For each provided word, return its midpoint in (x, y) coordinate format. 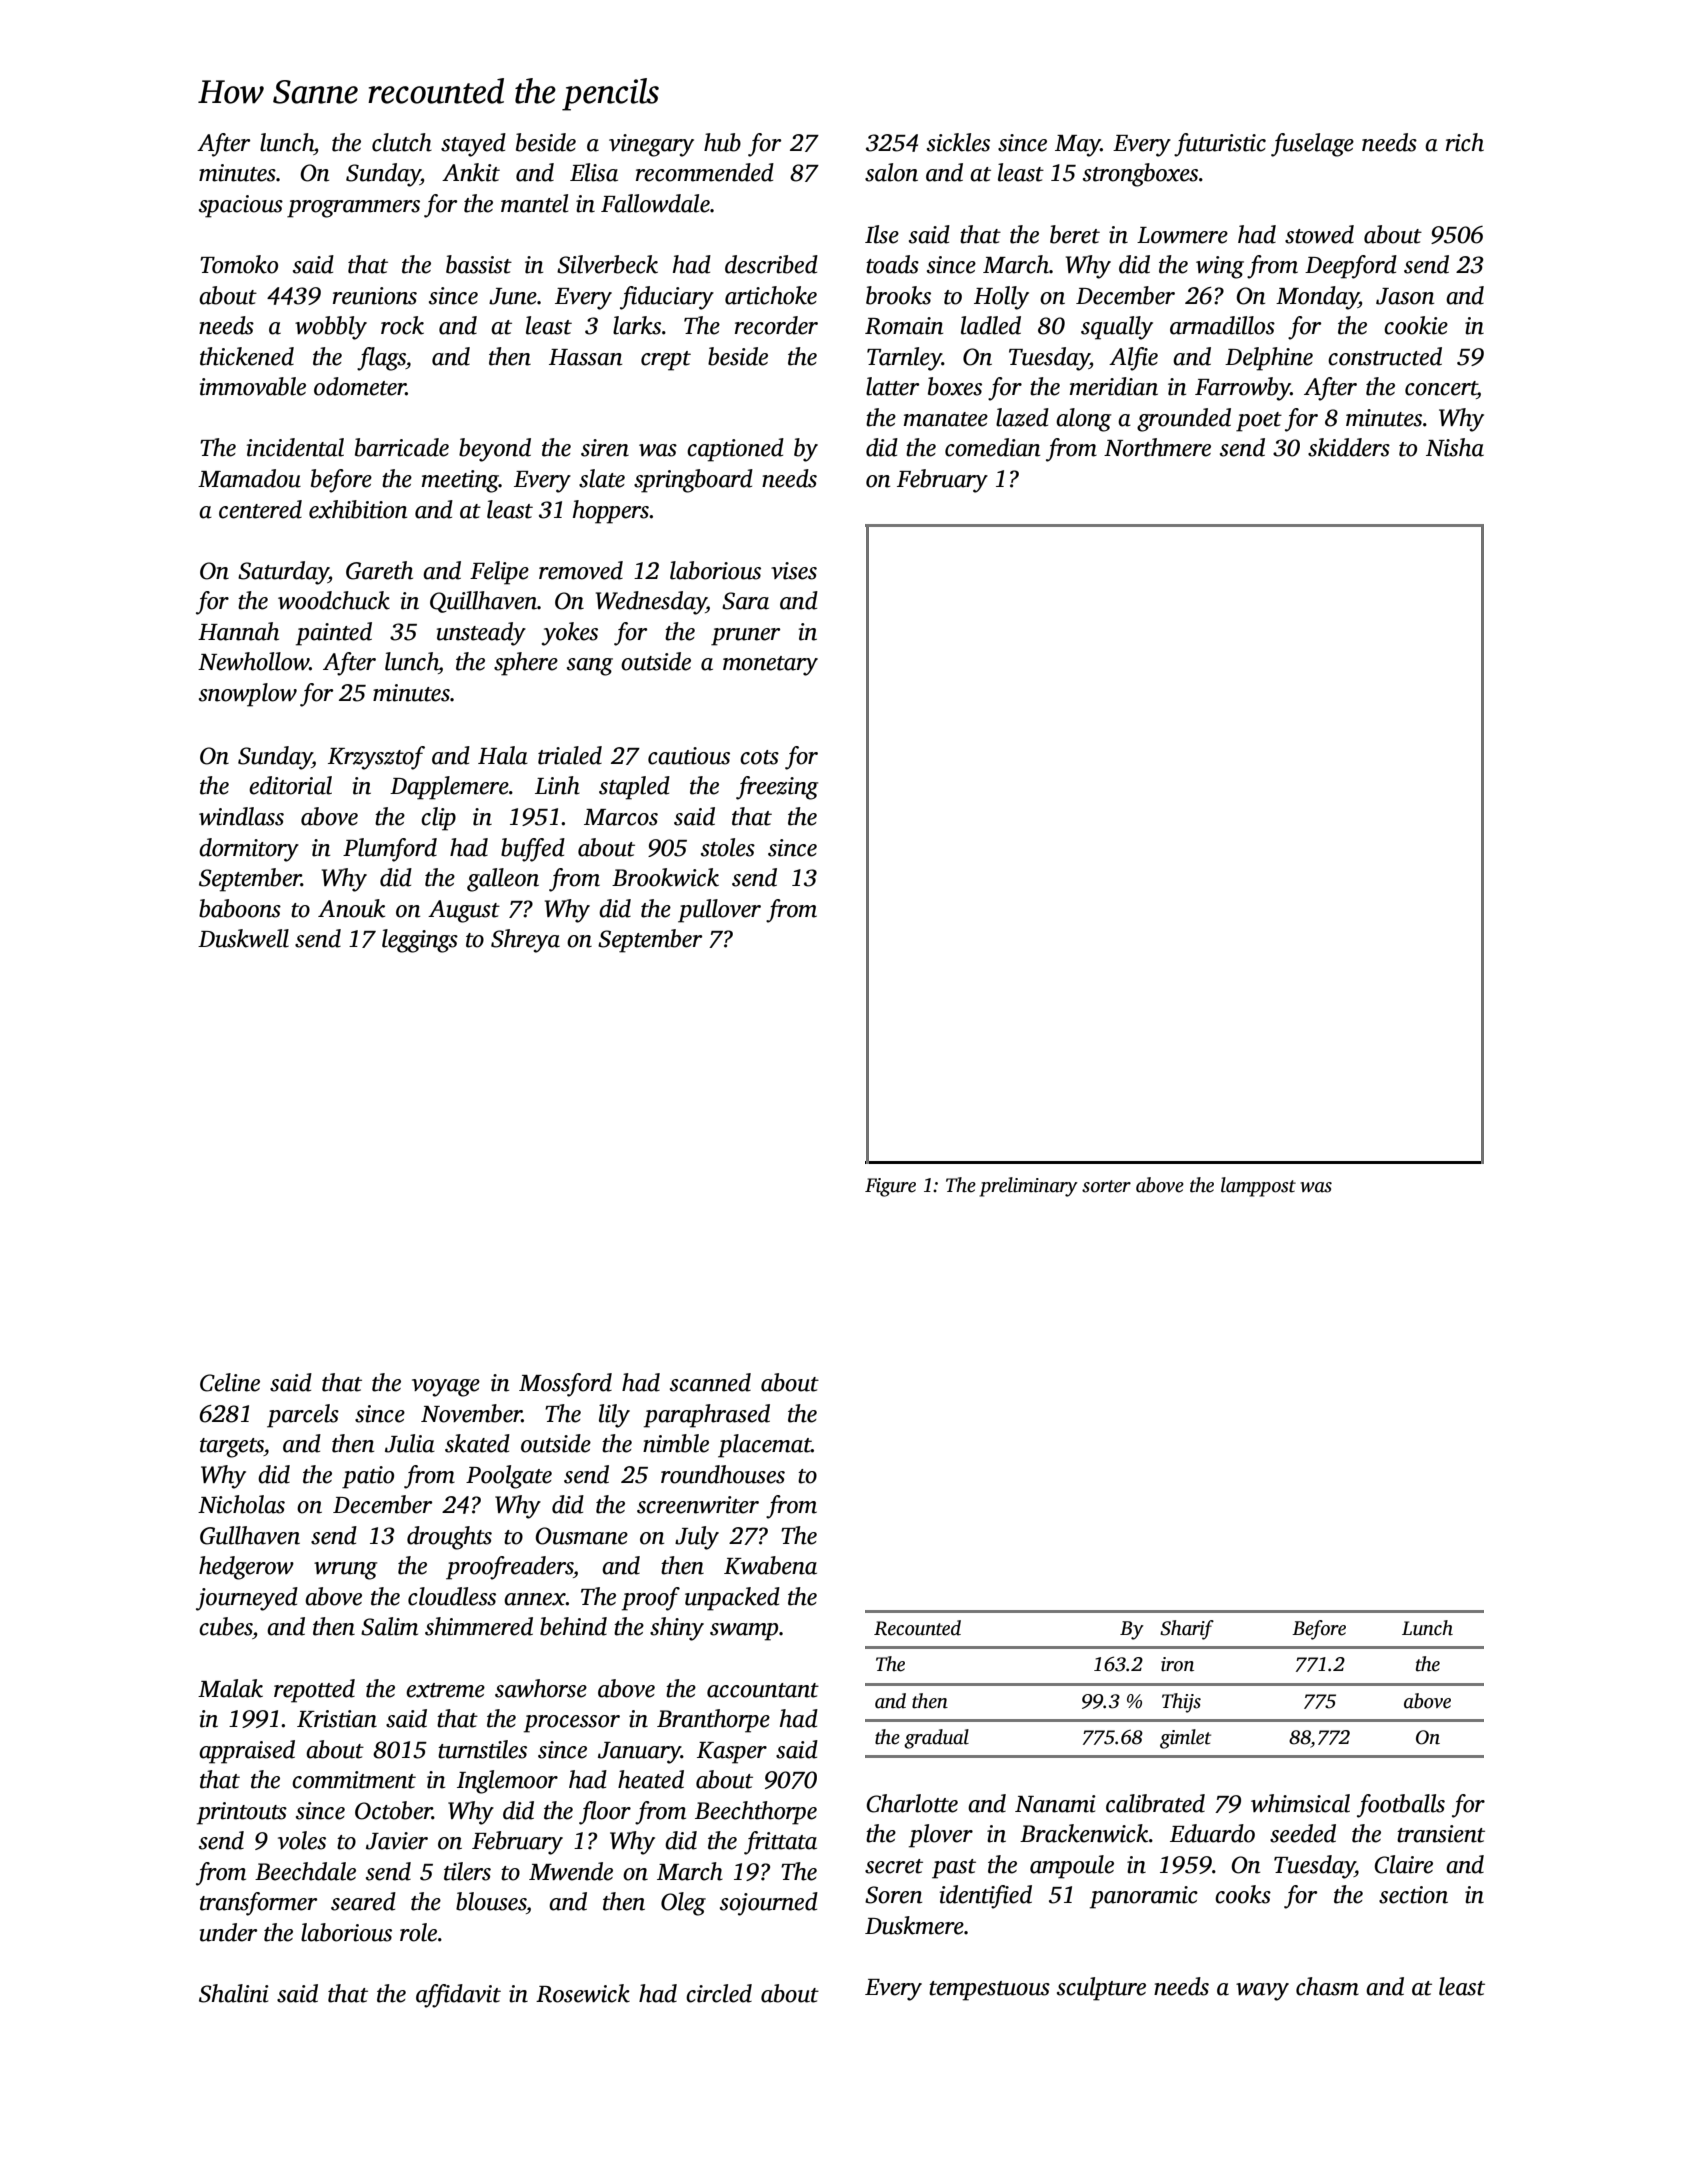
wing (1220, 267)
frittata (780, 1843)
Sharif (1187, 1630)
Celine (230, 1382)
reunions (375, 296)
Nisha (1455, 447)
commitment (354, 1780)
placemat (764, 1446)
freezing (777, 788)
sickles (958, 142)
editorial (290, 785)
